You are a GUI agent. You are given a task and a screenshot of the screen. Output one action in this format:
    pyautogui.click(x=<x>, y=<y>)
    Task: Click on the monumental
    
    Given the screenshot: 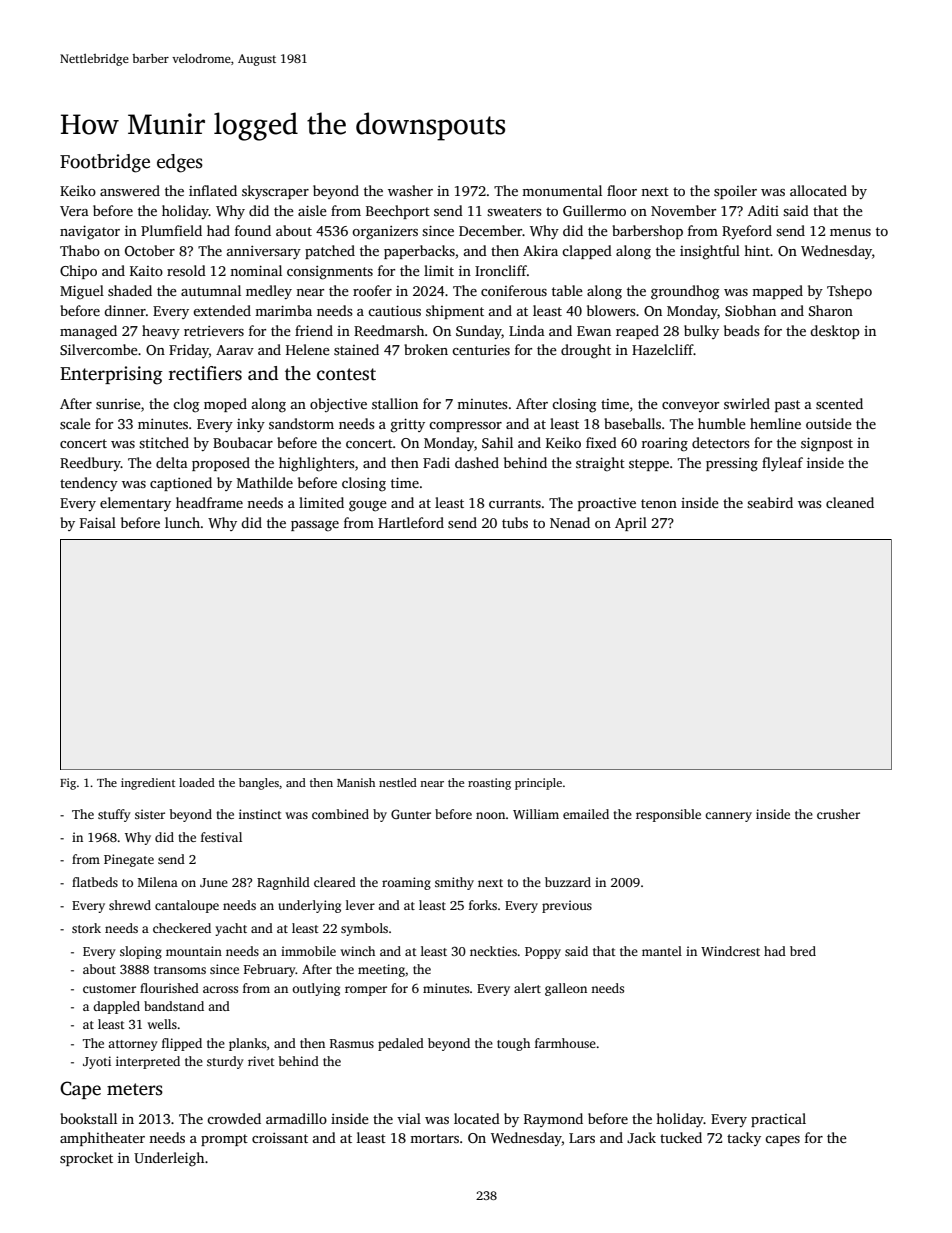 What is the action you would take?
    pyautogui.click(x=562, y=190)
